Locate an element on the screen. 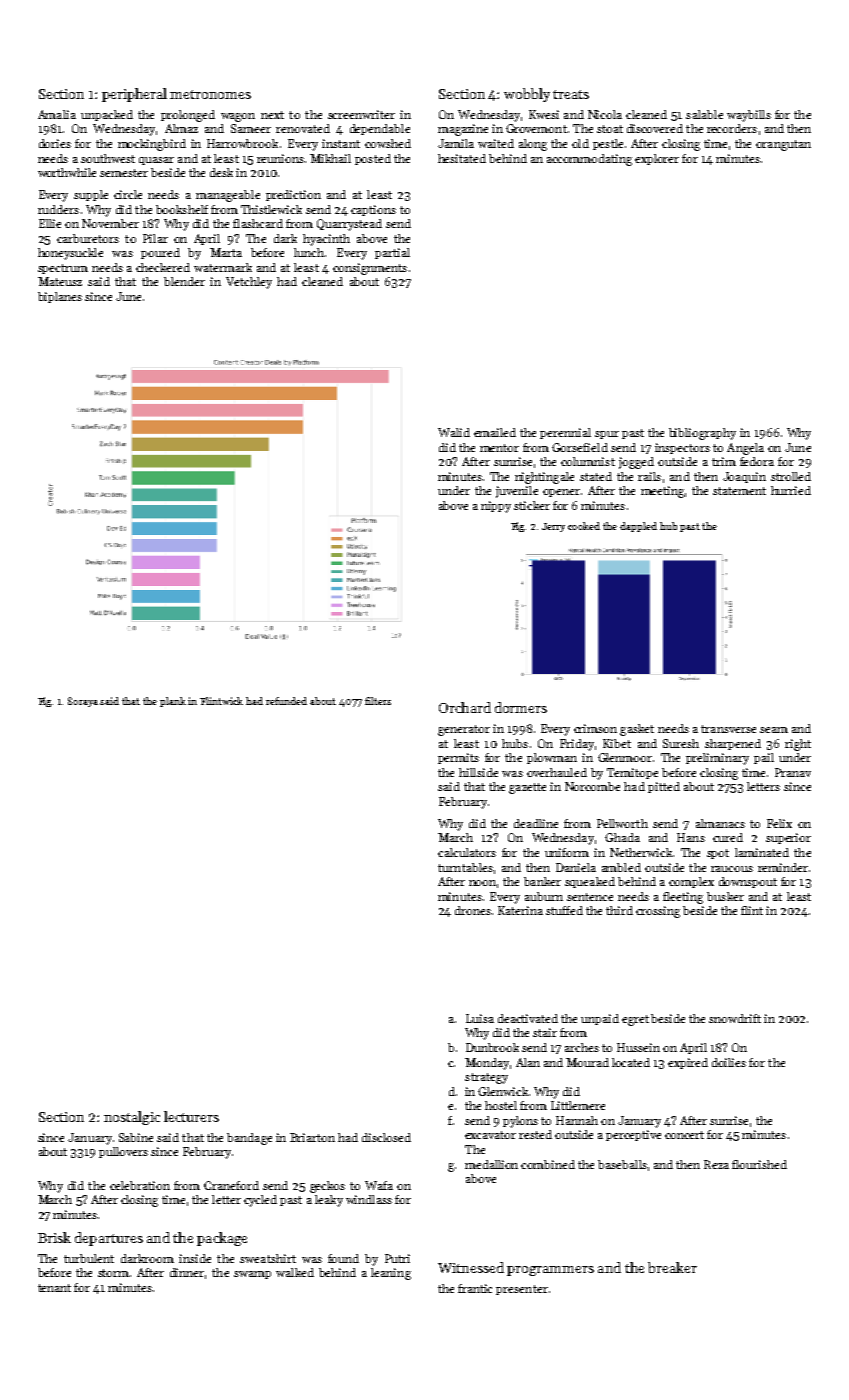  lecturers is located at coordinates (191, 1116).
